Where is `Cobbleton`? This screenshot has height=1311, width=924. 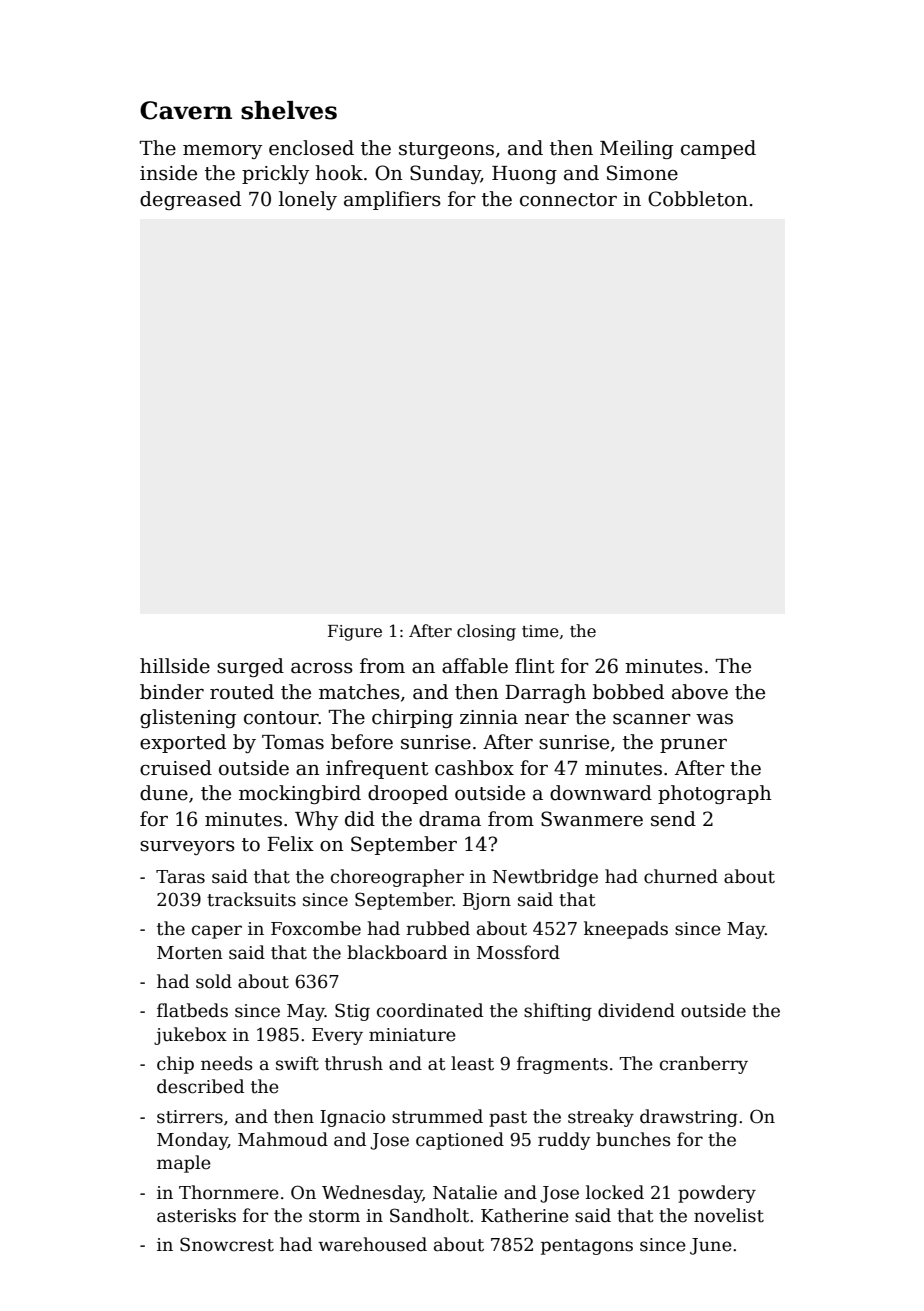
Cobbleton is located at coordinates (698, 199).
